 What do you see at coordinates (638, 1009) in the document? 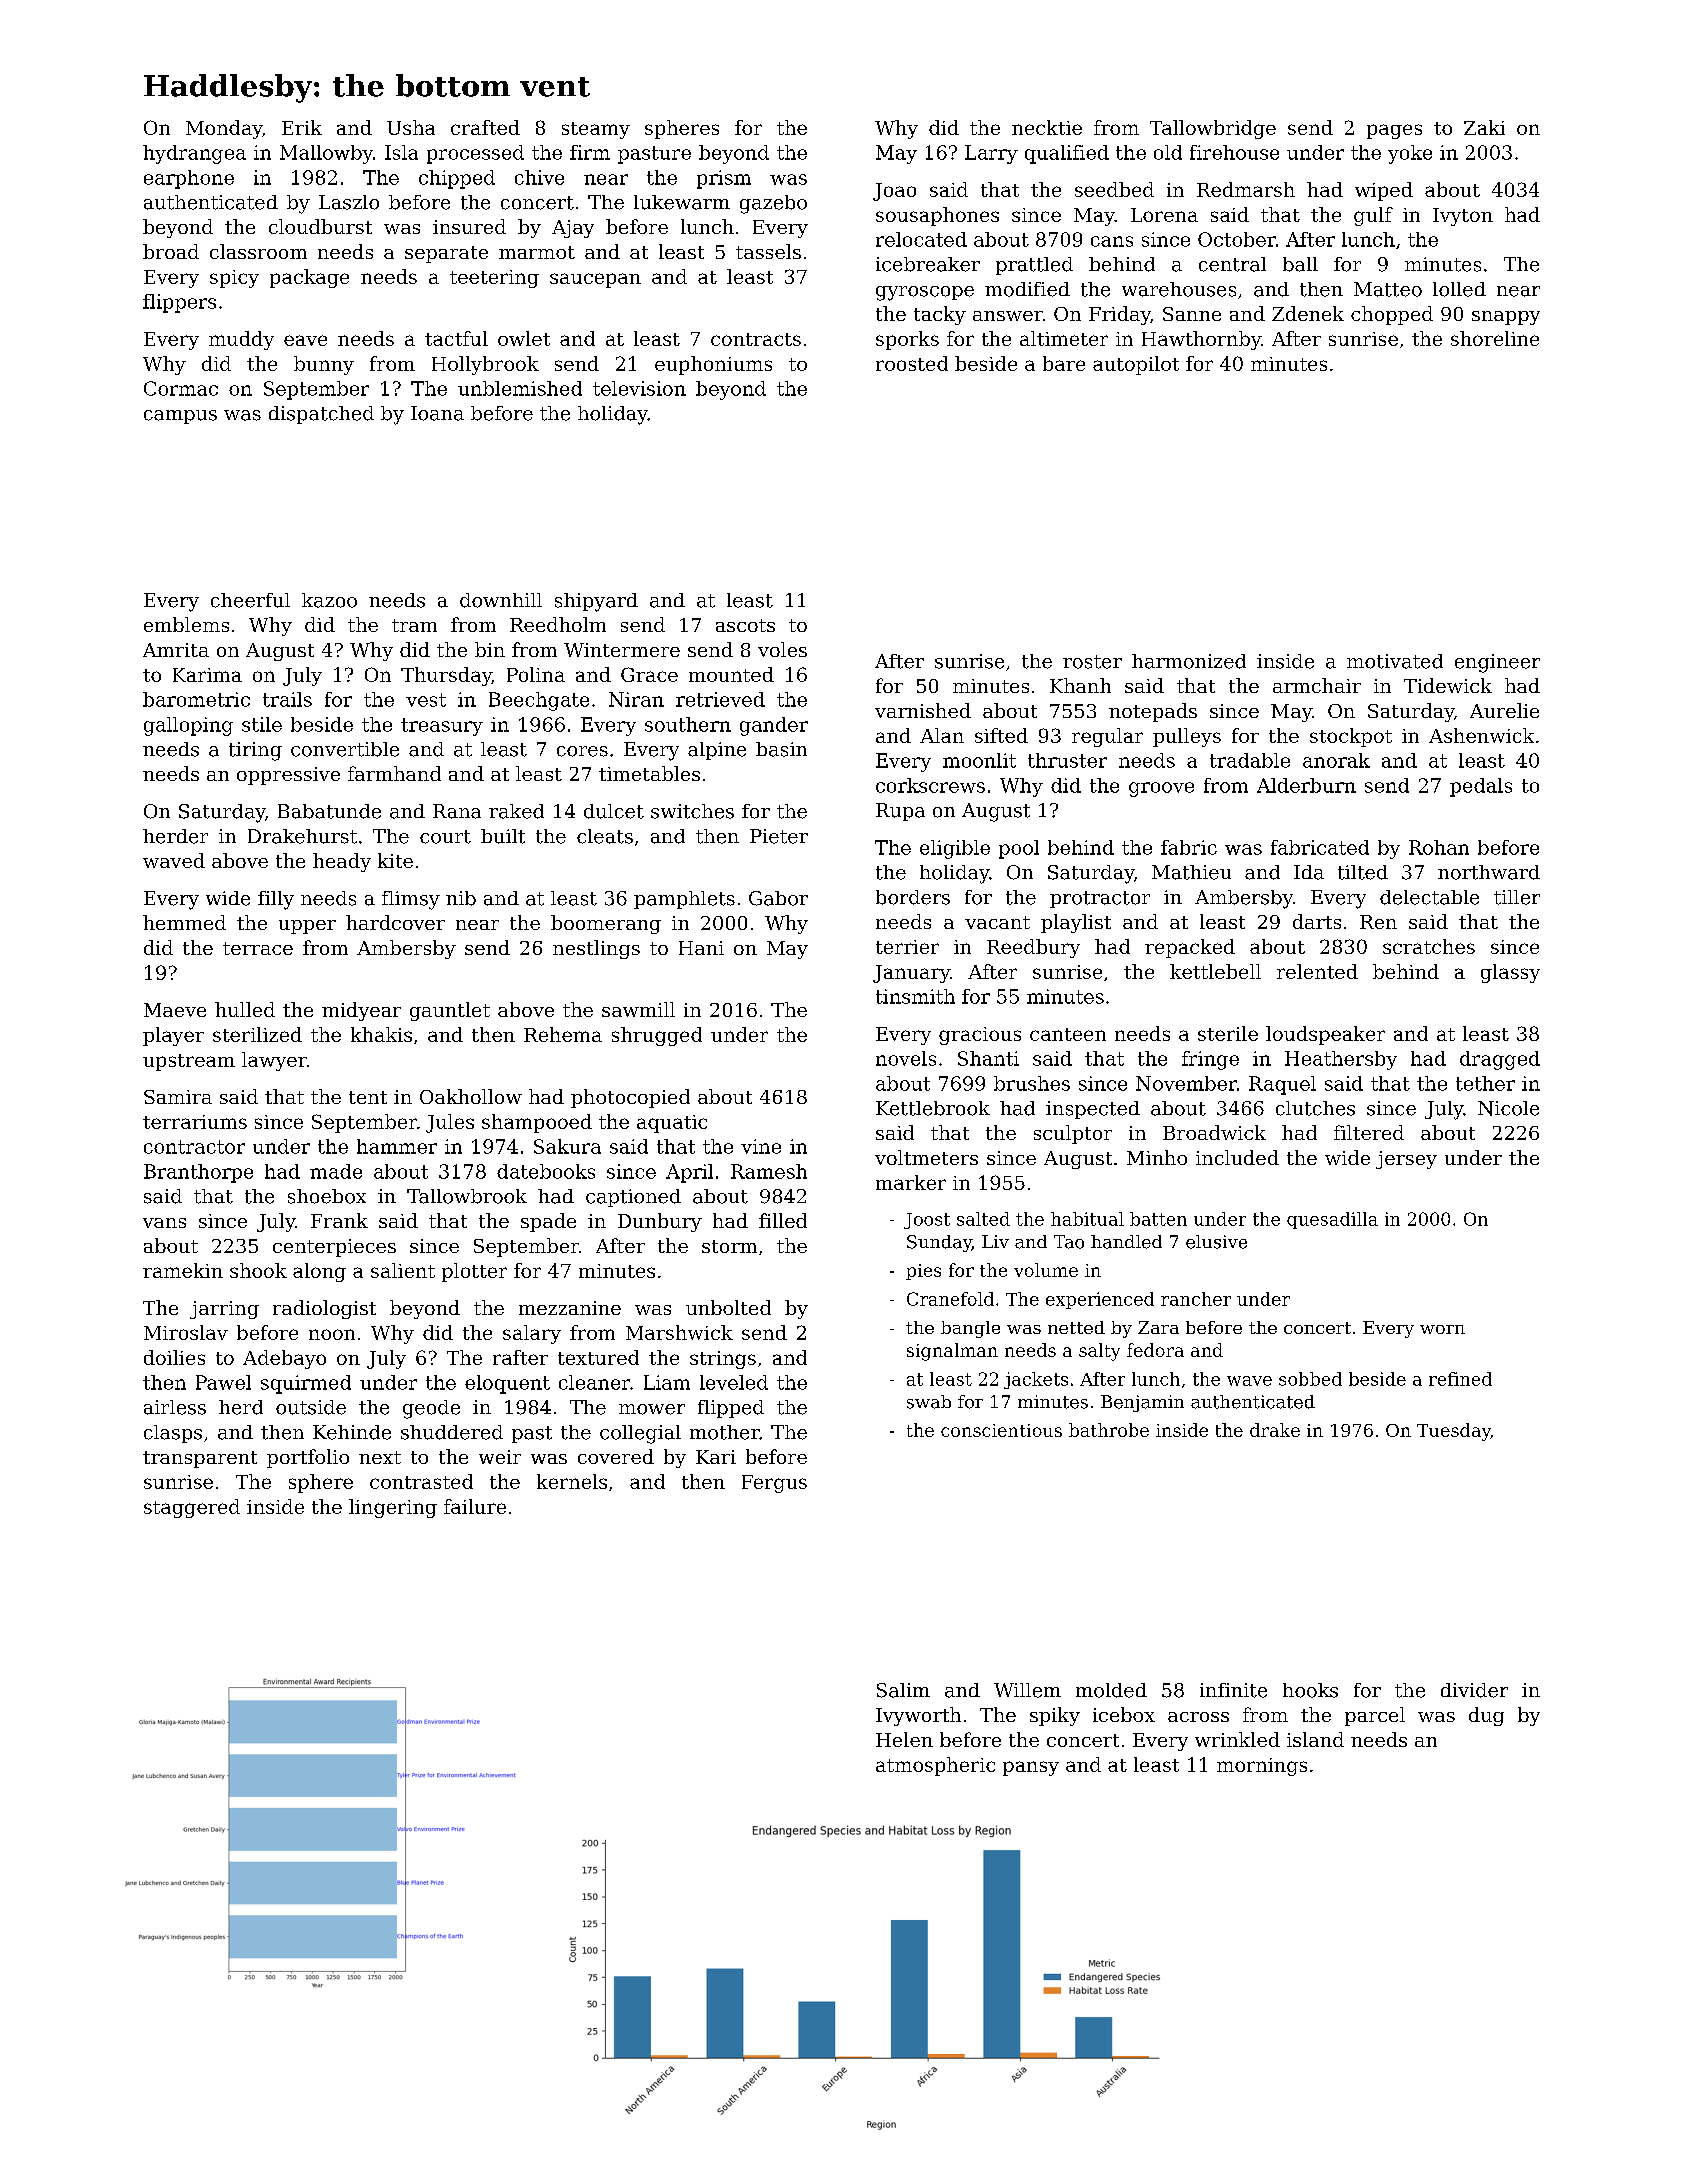
I see `sawmill` at bounding box center [638, 1009].
